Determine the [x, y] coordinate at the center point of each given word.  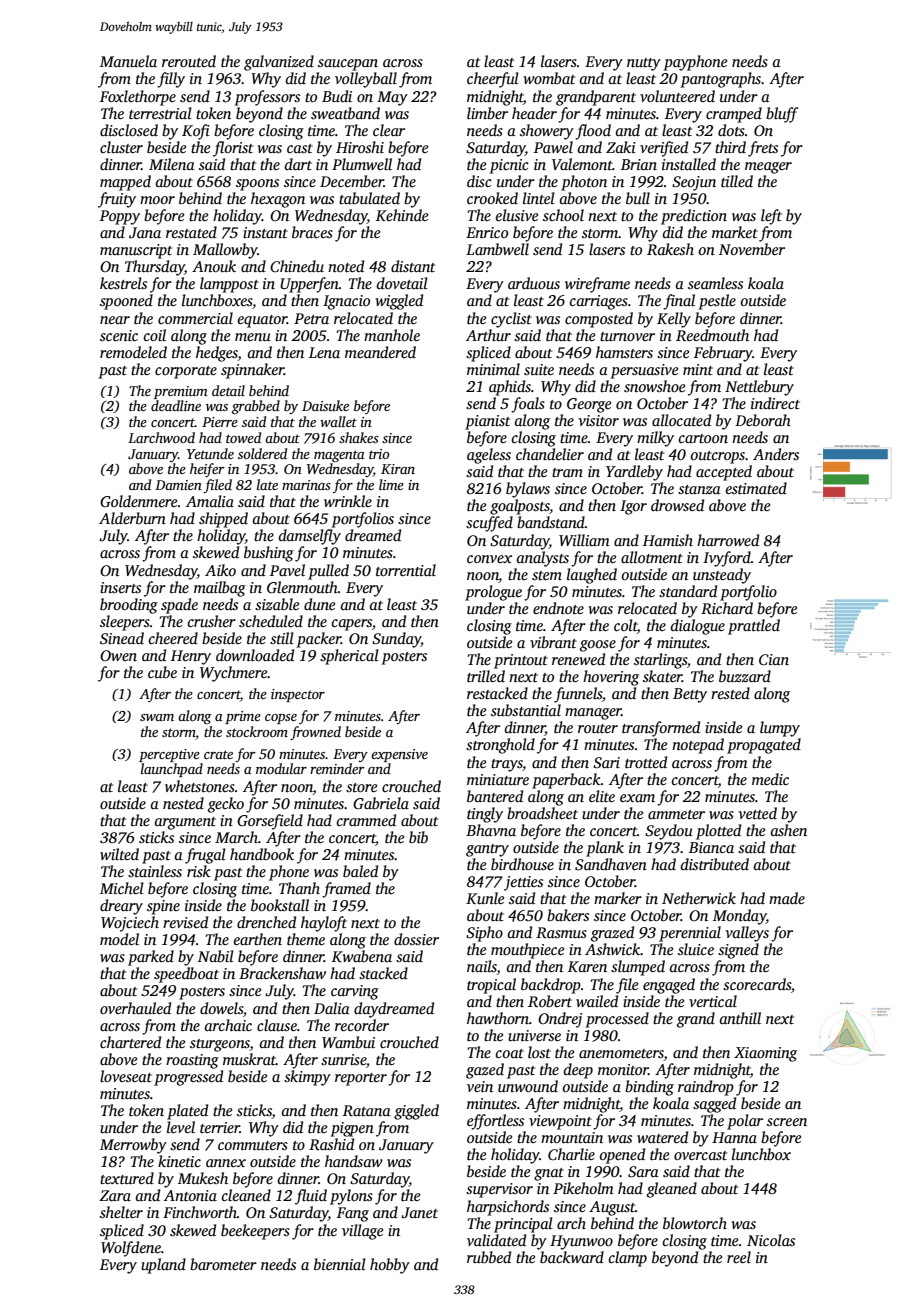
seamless [715, 283]
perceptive [169, 755]
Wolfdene [131, 1249]
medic [770, 779]
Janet [419, 1213]
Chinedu [297, 266]
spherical [349, 657]
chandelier [550, 454]
